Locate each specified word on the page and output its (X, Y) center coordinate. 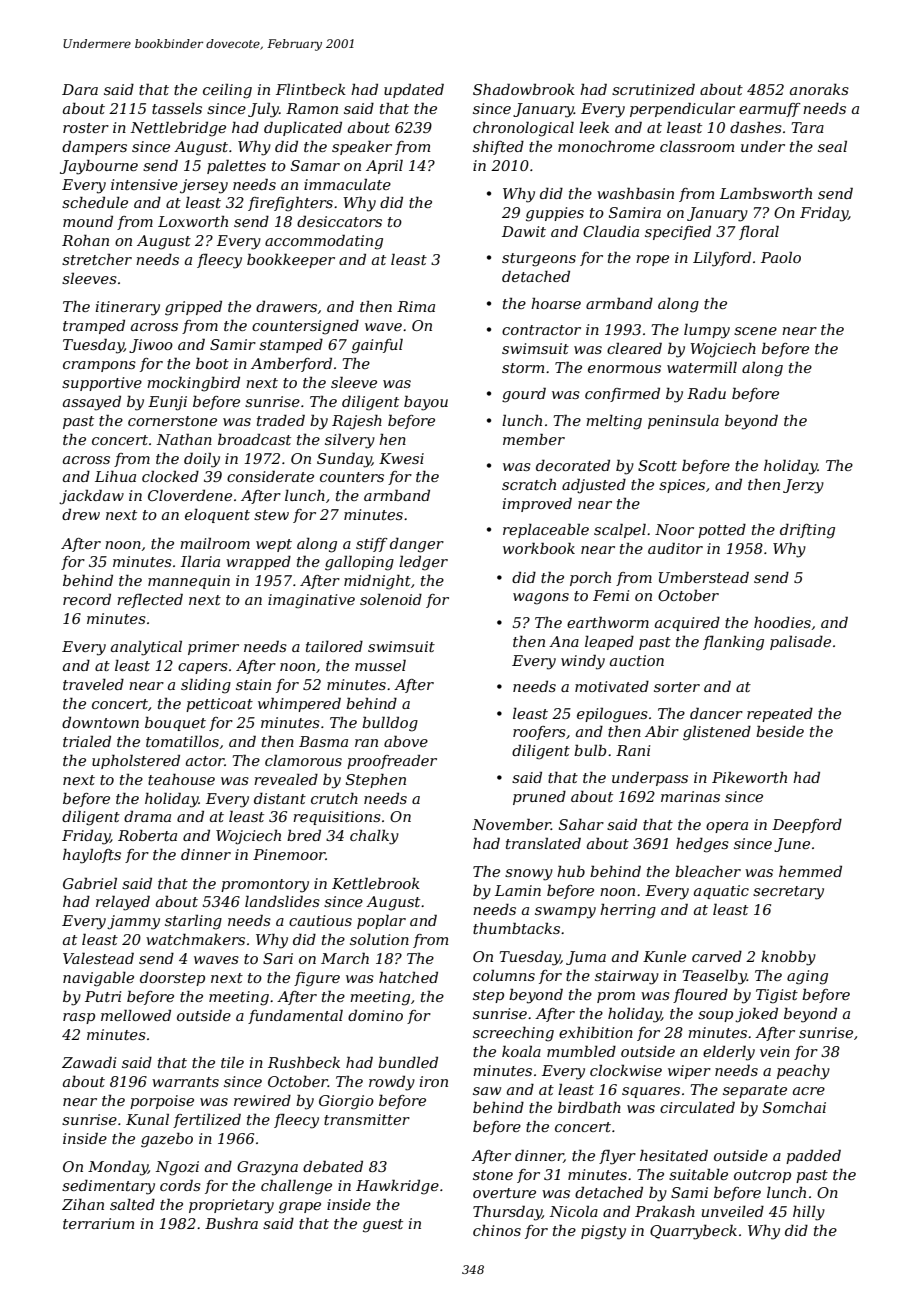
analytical (146, 648)
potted (722, 531)
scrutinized (653, 89)
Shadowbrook (524, 89)
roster (86, 128)
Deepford (807, 826)
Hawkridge (397, 1187)
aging (807, 977)
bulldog (390, 724)
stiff (372, 545)
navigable (98, 979)
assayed (92, 403)
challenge (296, 1187)
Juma (586, 958)
